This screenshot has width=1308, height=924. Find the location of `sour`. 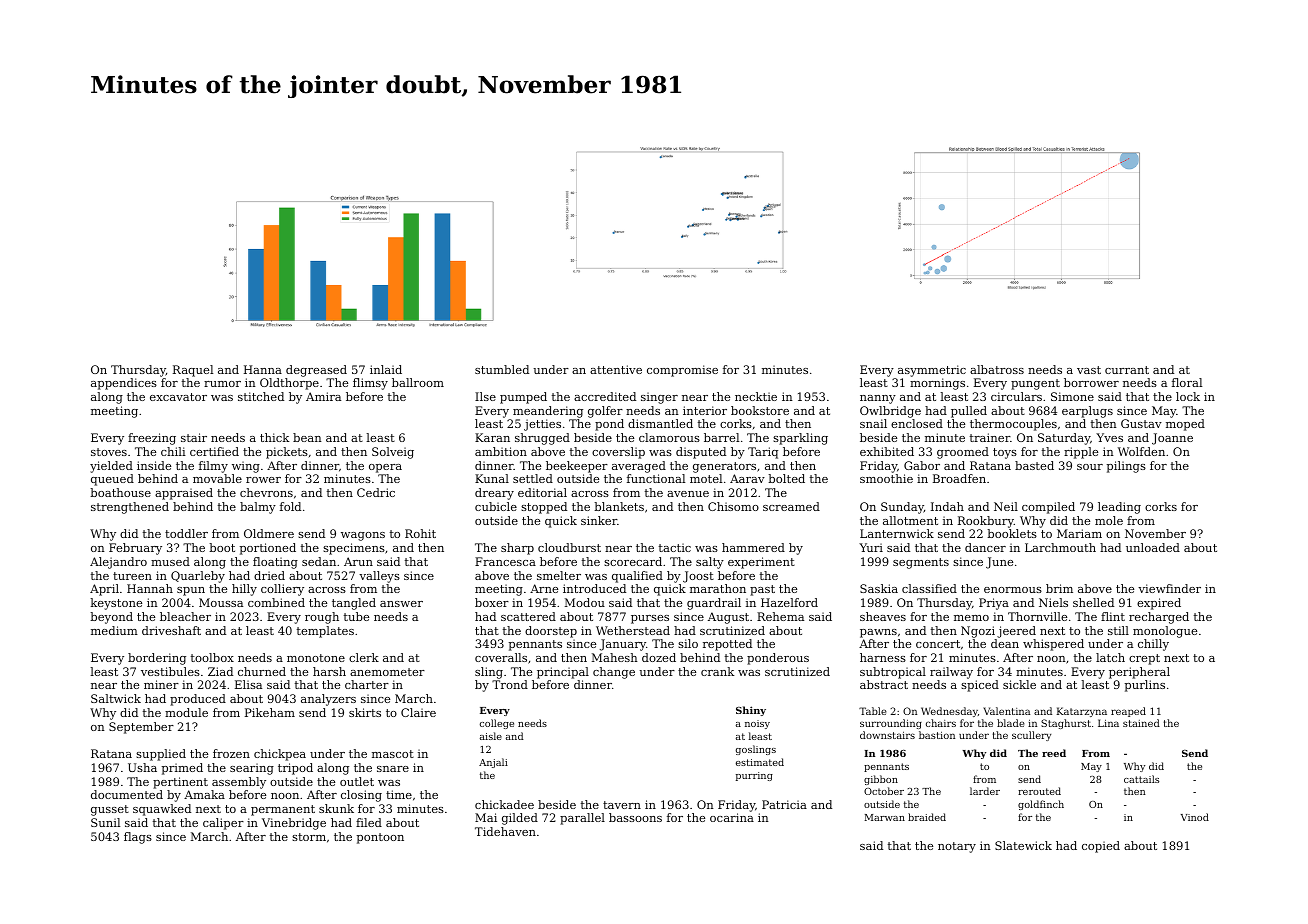

sour is located at coordinates (1090, 467).
